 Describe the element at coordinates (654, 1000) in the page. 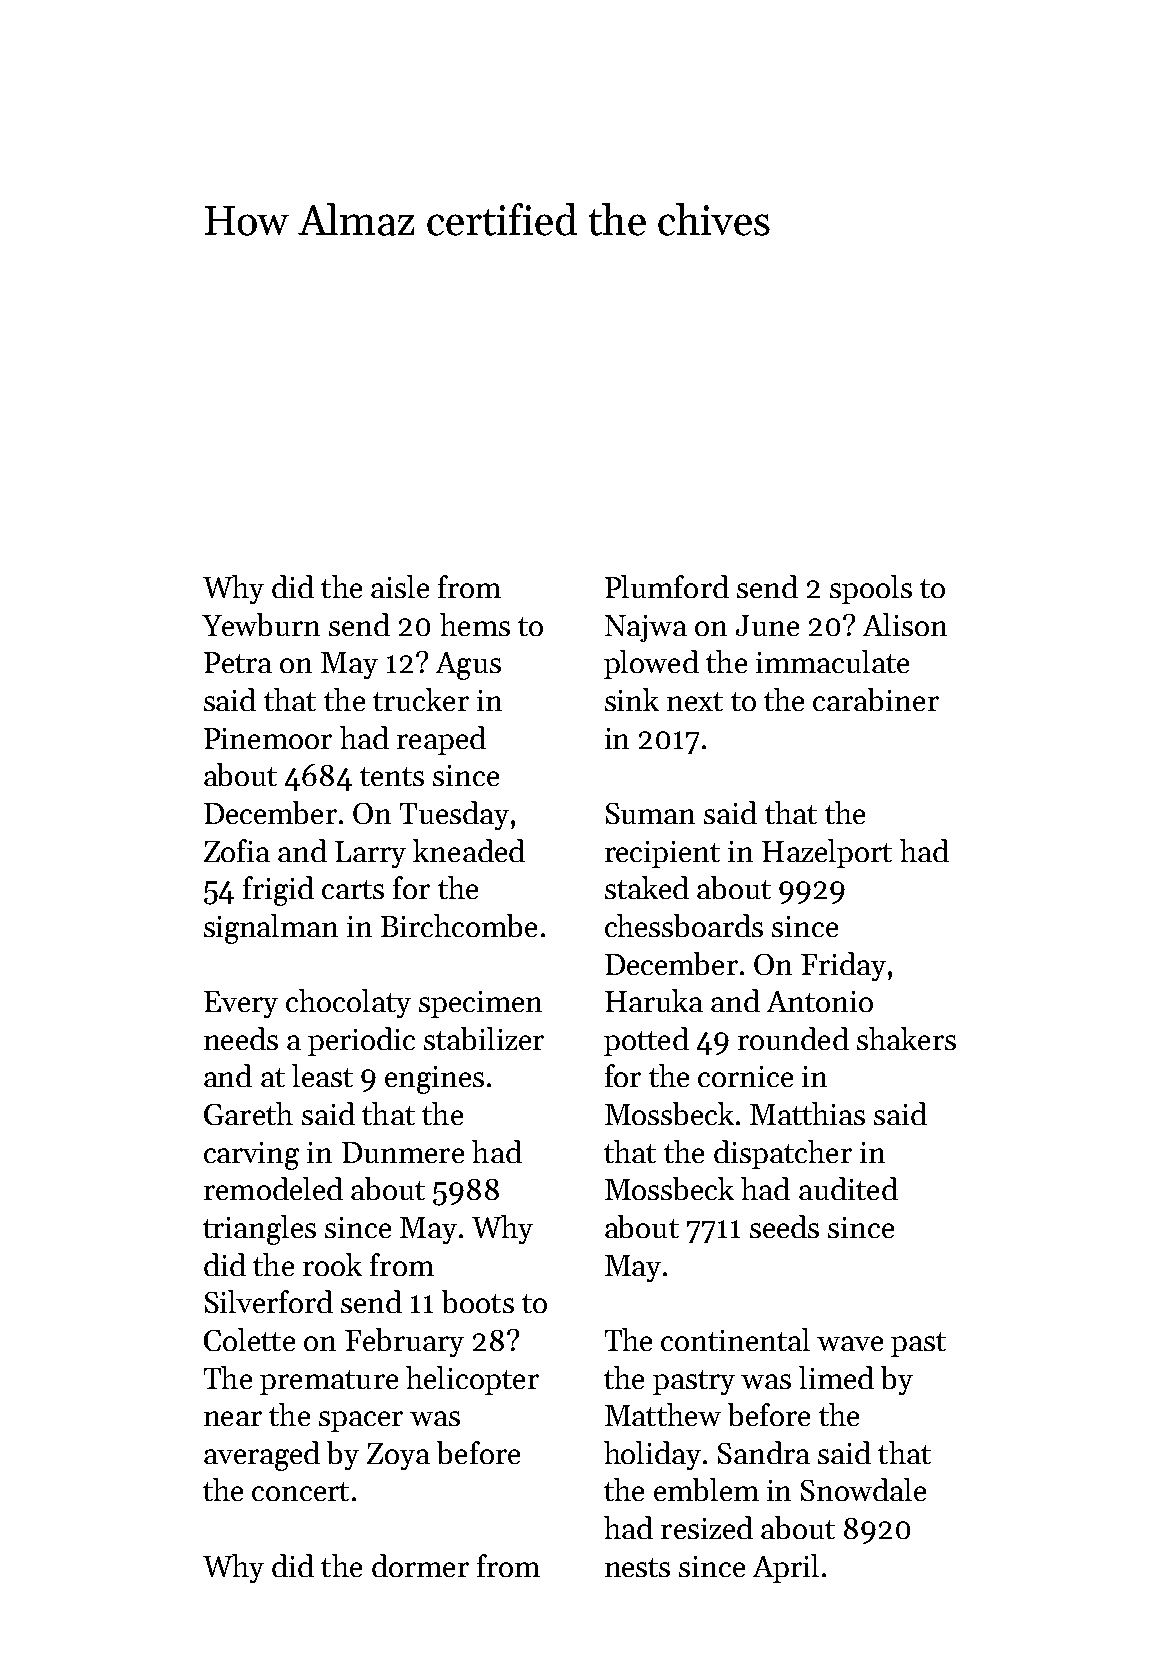

I see `Haruka` at that location.
